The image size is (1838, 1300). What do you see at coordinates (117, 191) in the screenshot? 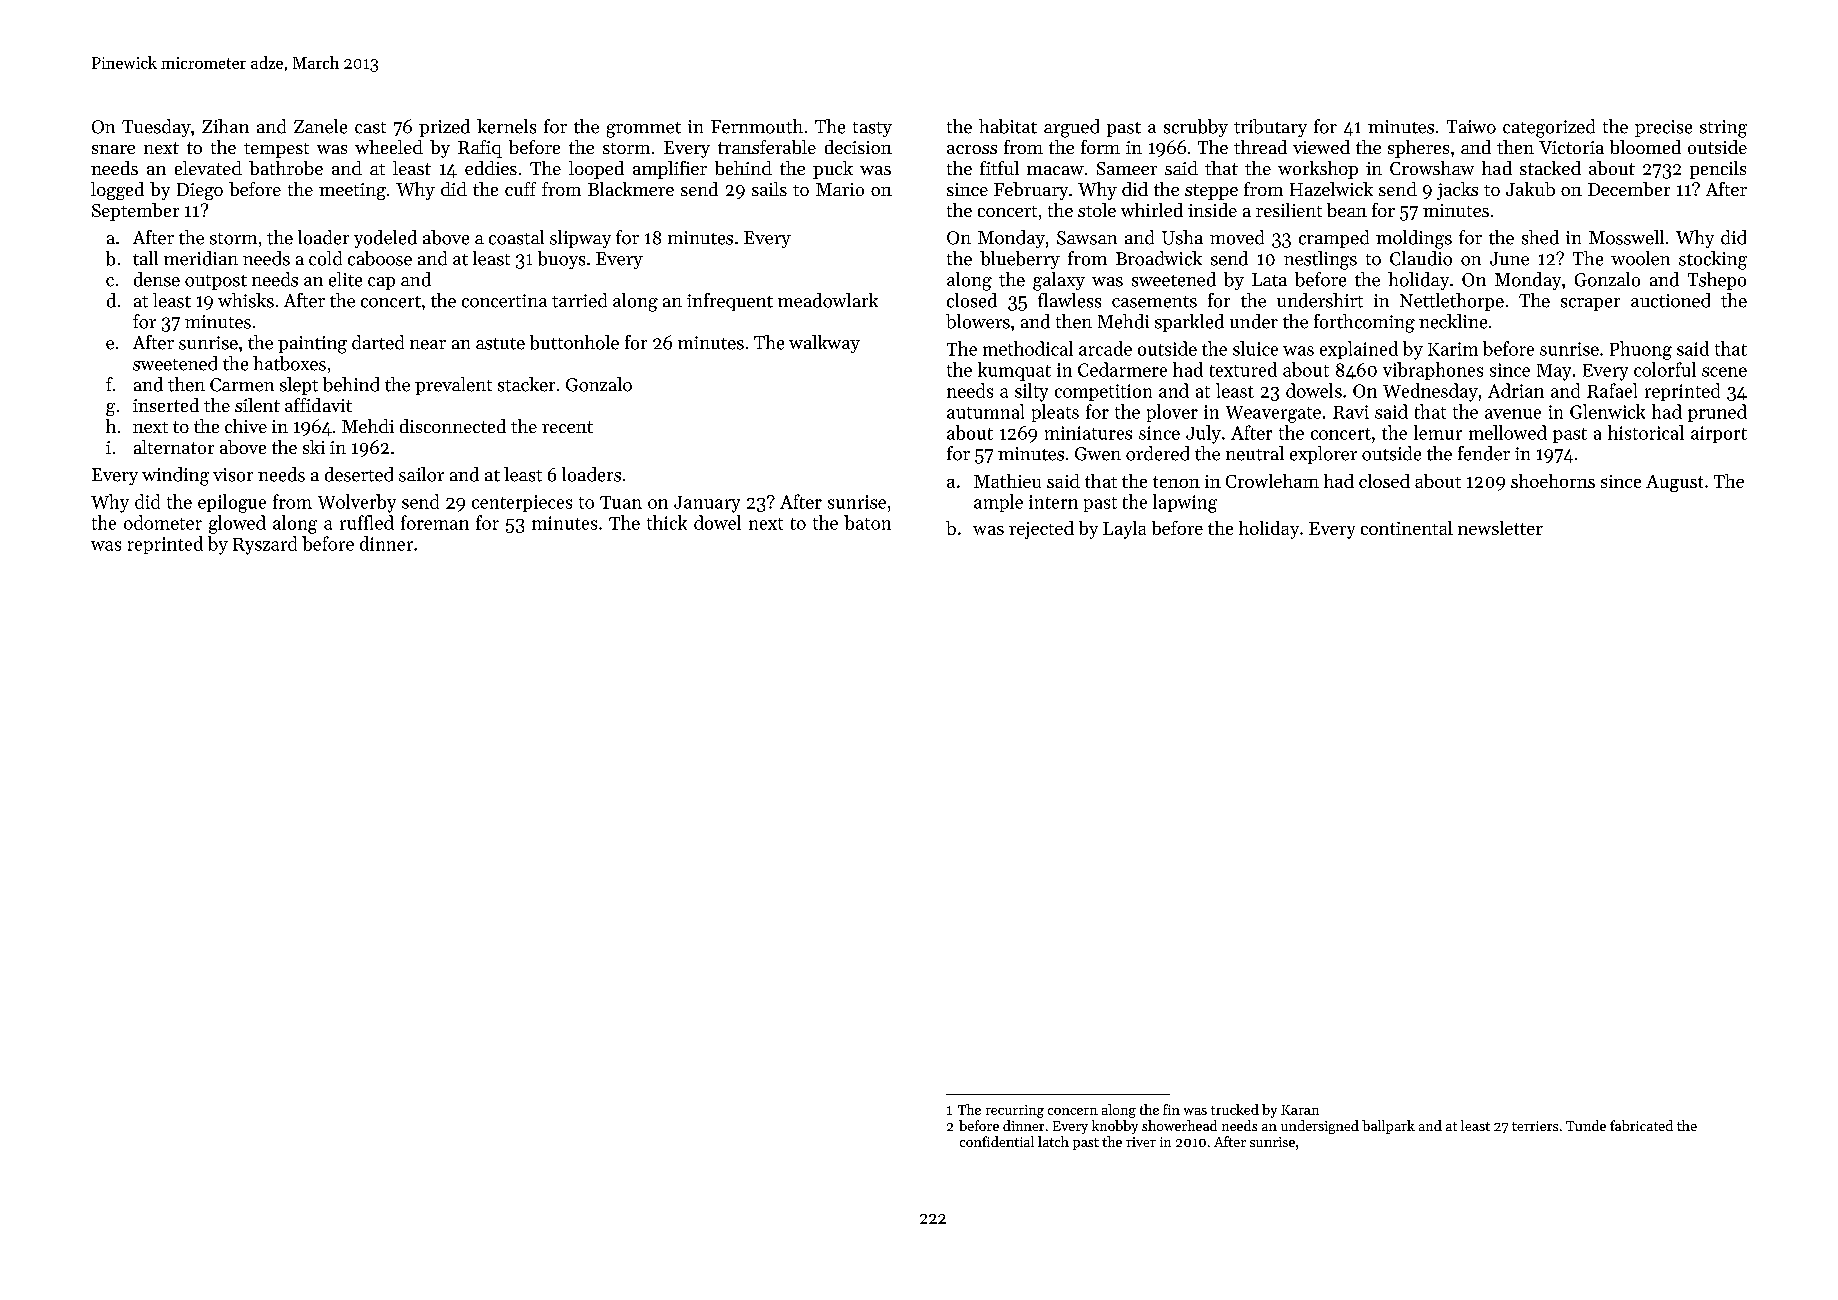
I see `logged` at bounding box center [117, 191].
